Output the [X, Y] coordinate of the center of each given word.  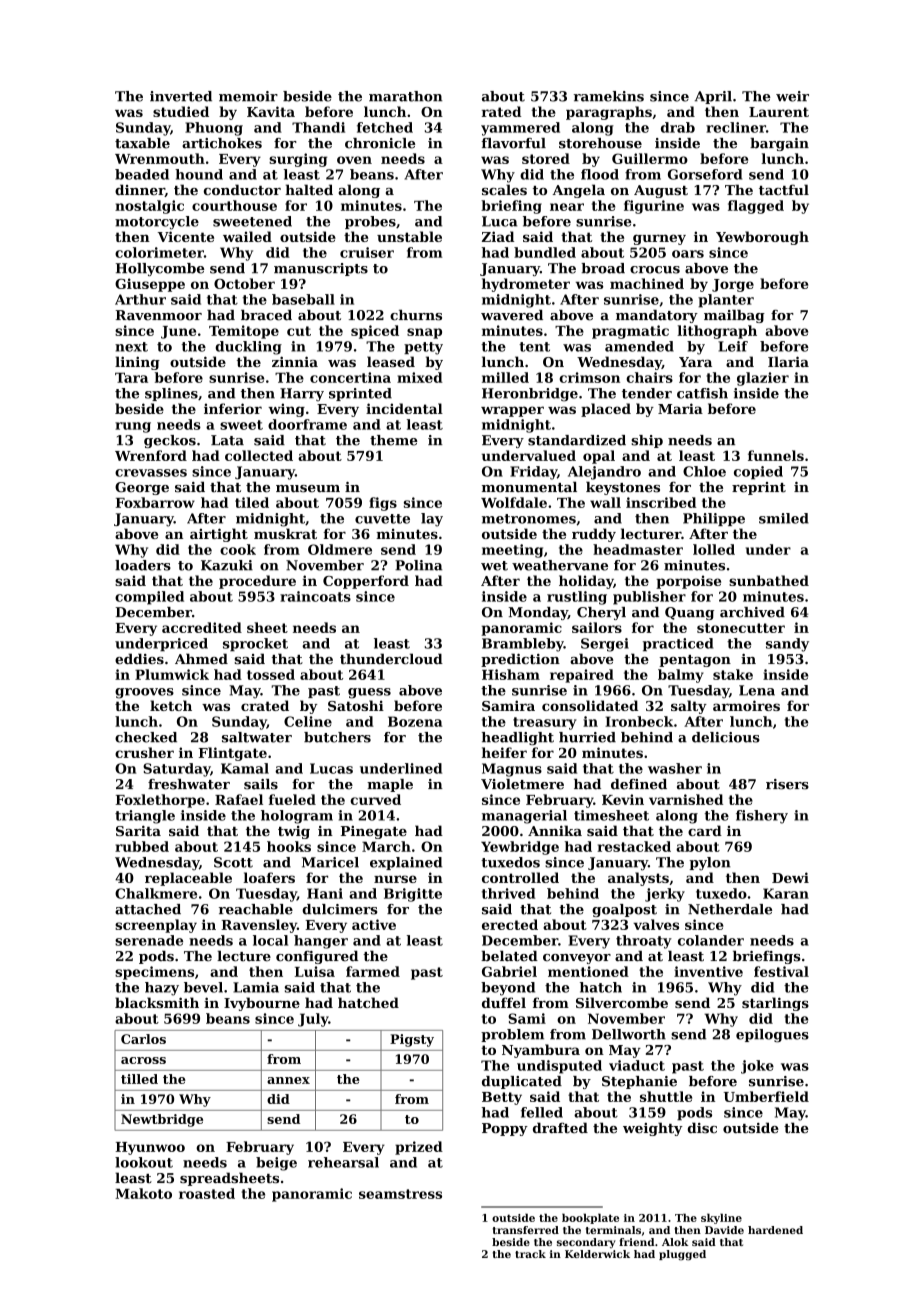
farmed [373, 971]
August [661, 191]
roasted [207, 1193]
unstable [409, 236]
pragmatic [630, 332]
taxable [142, 143]
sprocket [255, 644]
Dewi [790, 877]
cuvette [382, 519]
